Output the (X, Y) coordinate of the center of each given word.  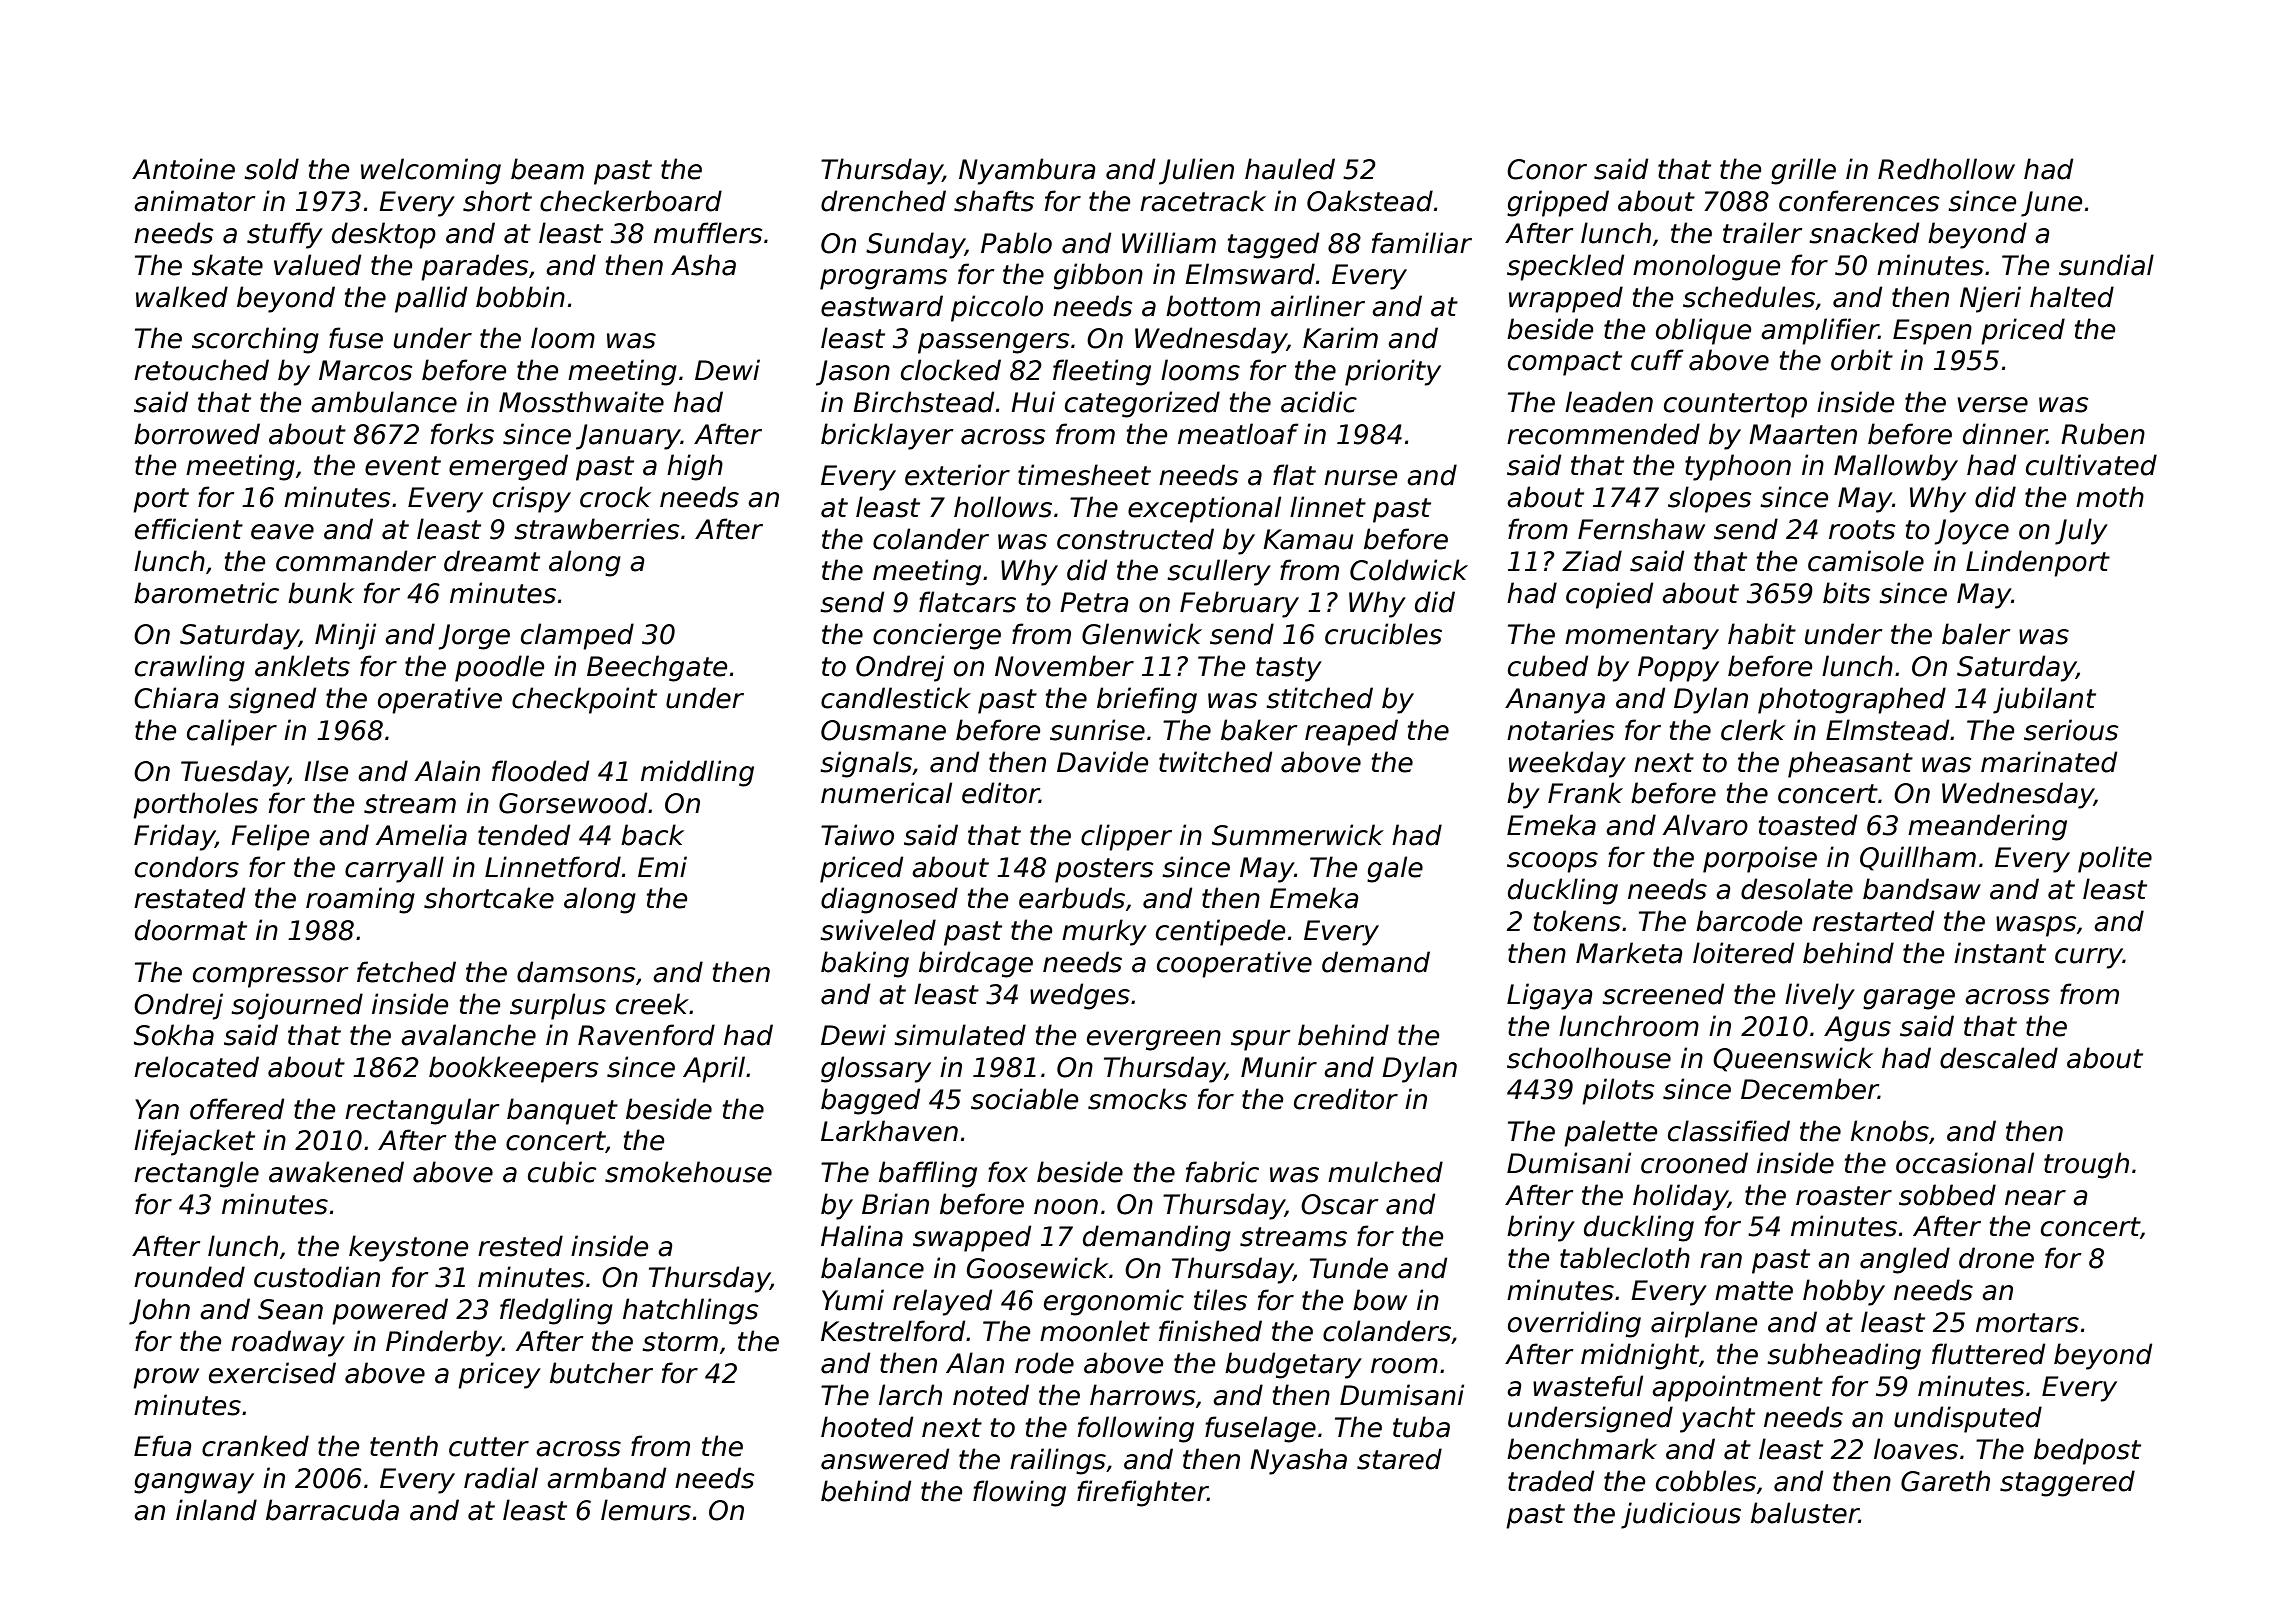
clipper (1126, 837)
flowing (1019, 1493)
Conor (1547, 169)
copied (1609, 595)
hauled (1290, 169)
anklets (302, 666)
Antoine (183, 169)
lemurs (646, 1510)
